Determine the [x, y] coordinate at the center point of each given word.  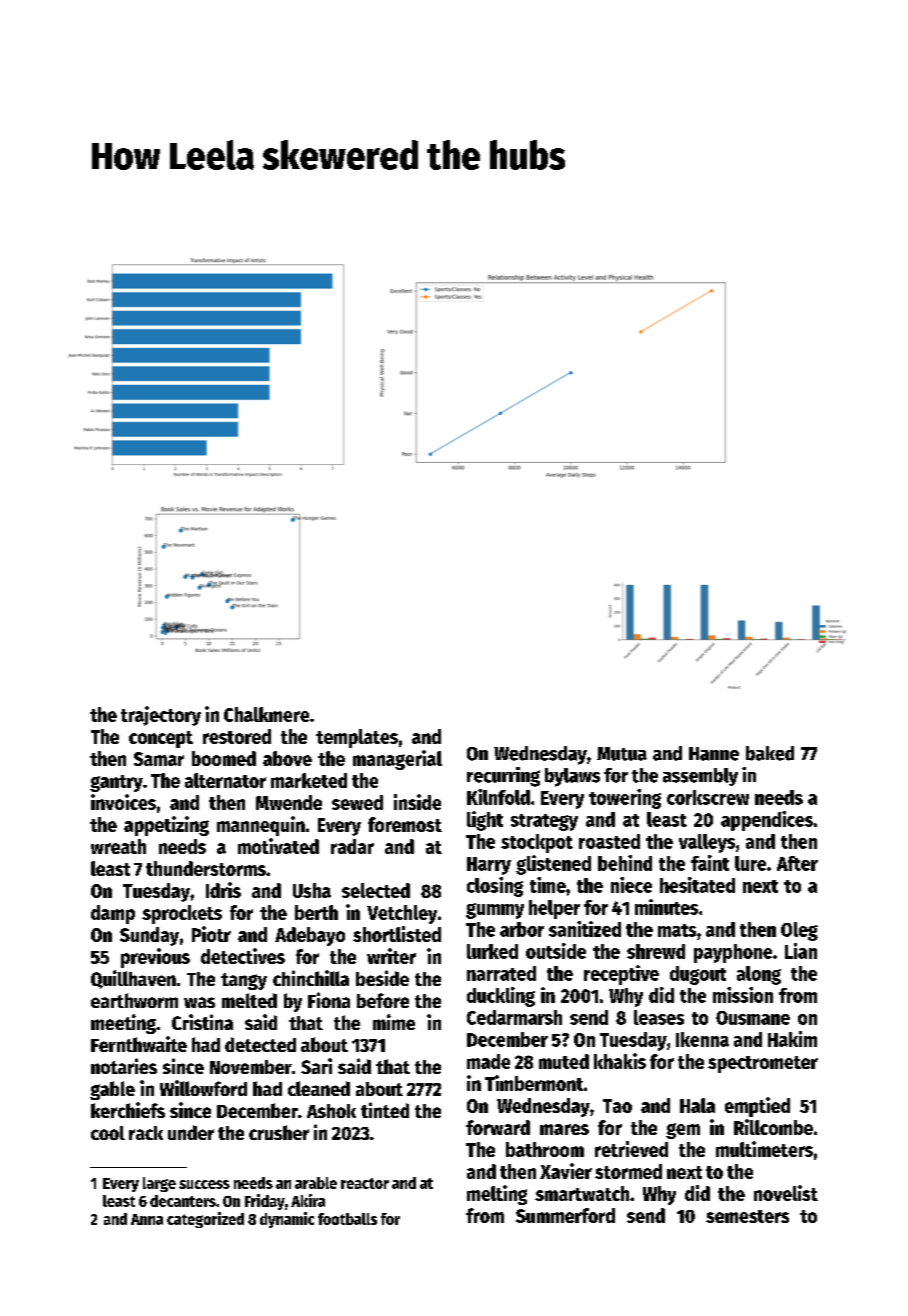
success [204, 1184]
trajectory [161, 716]
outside [556, 951]
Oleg [799, 931]
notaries [124, 1066]
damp [113, 914]
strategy [544, 822]
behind [625, 863]
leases [659, 1017]
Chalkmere [266, 714]
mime [394, 1022]
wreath [118, 846]
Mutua [622, 754]
